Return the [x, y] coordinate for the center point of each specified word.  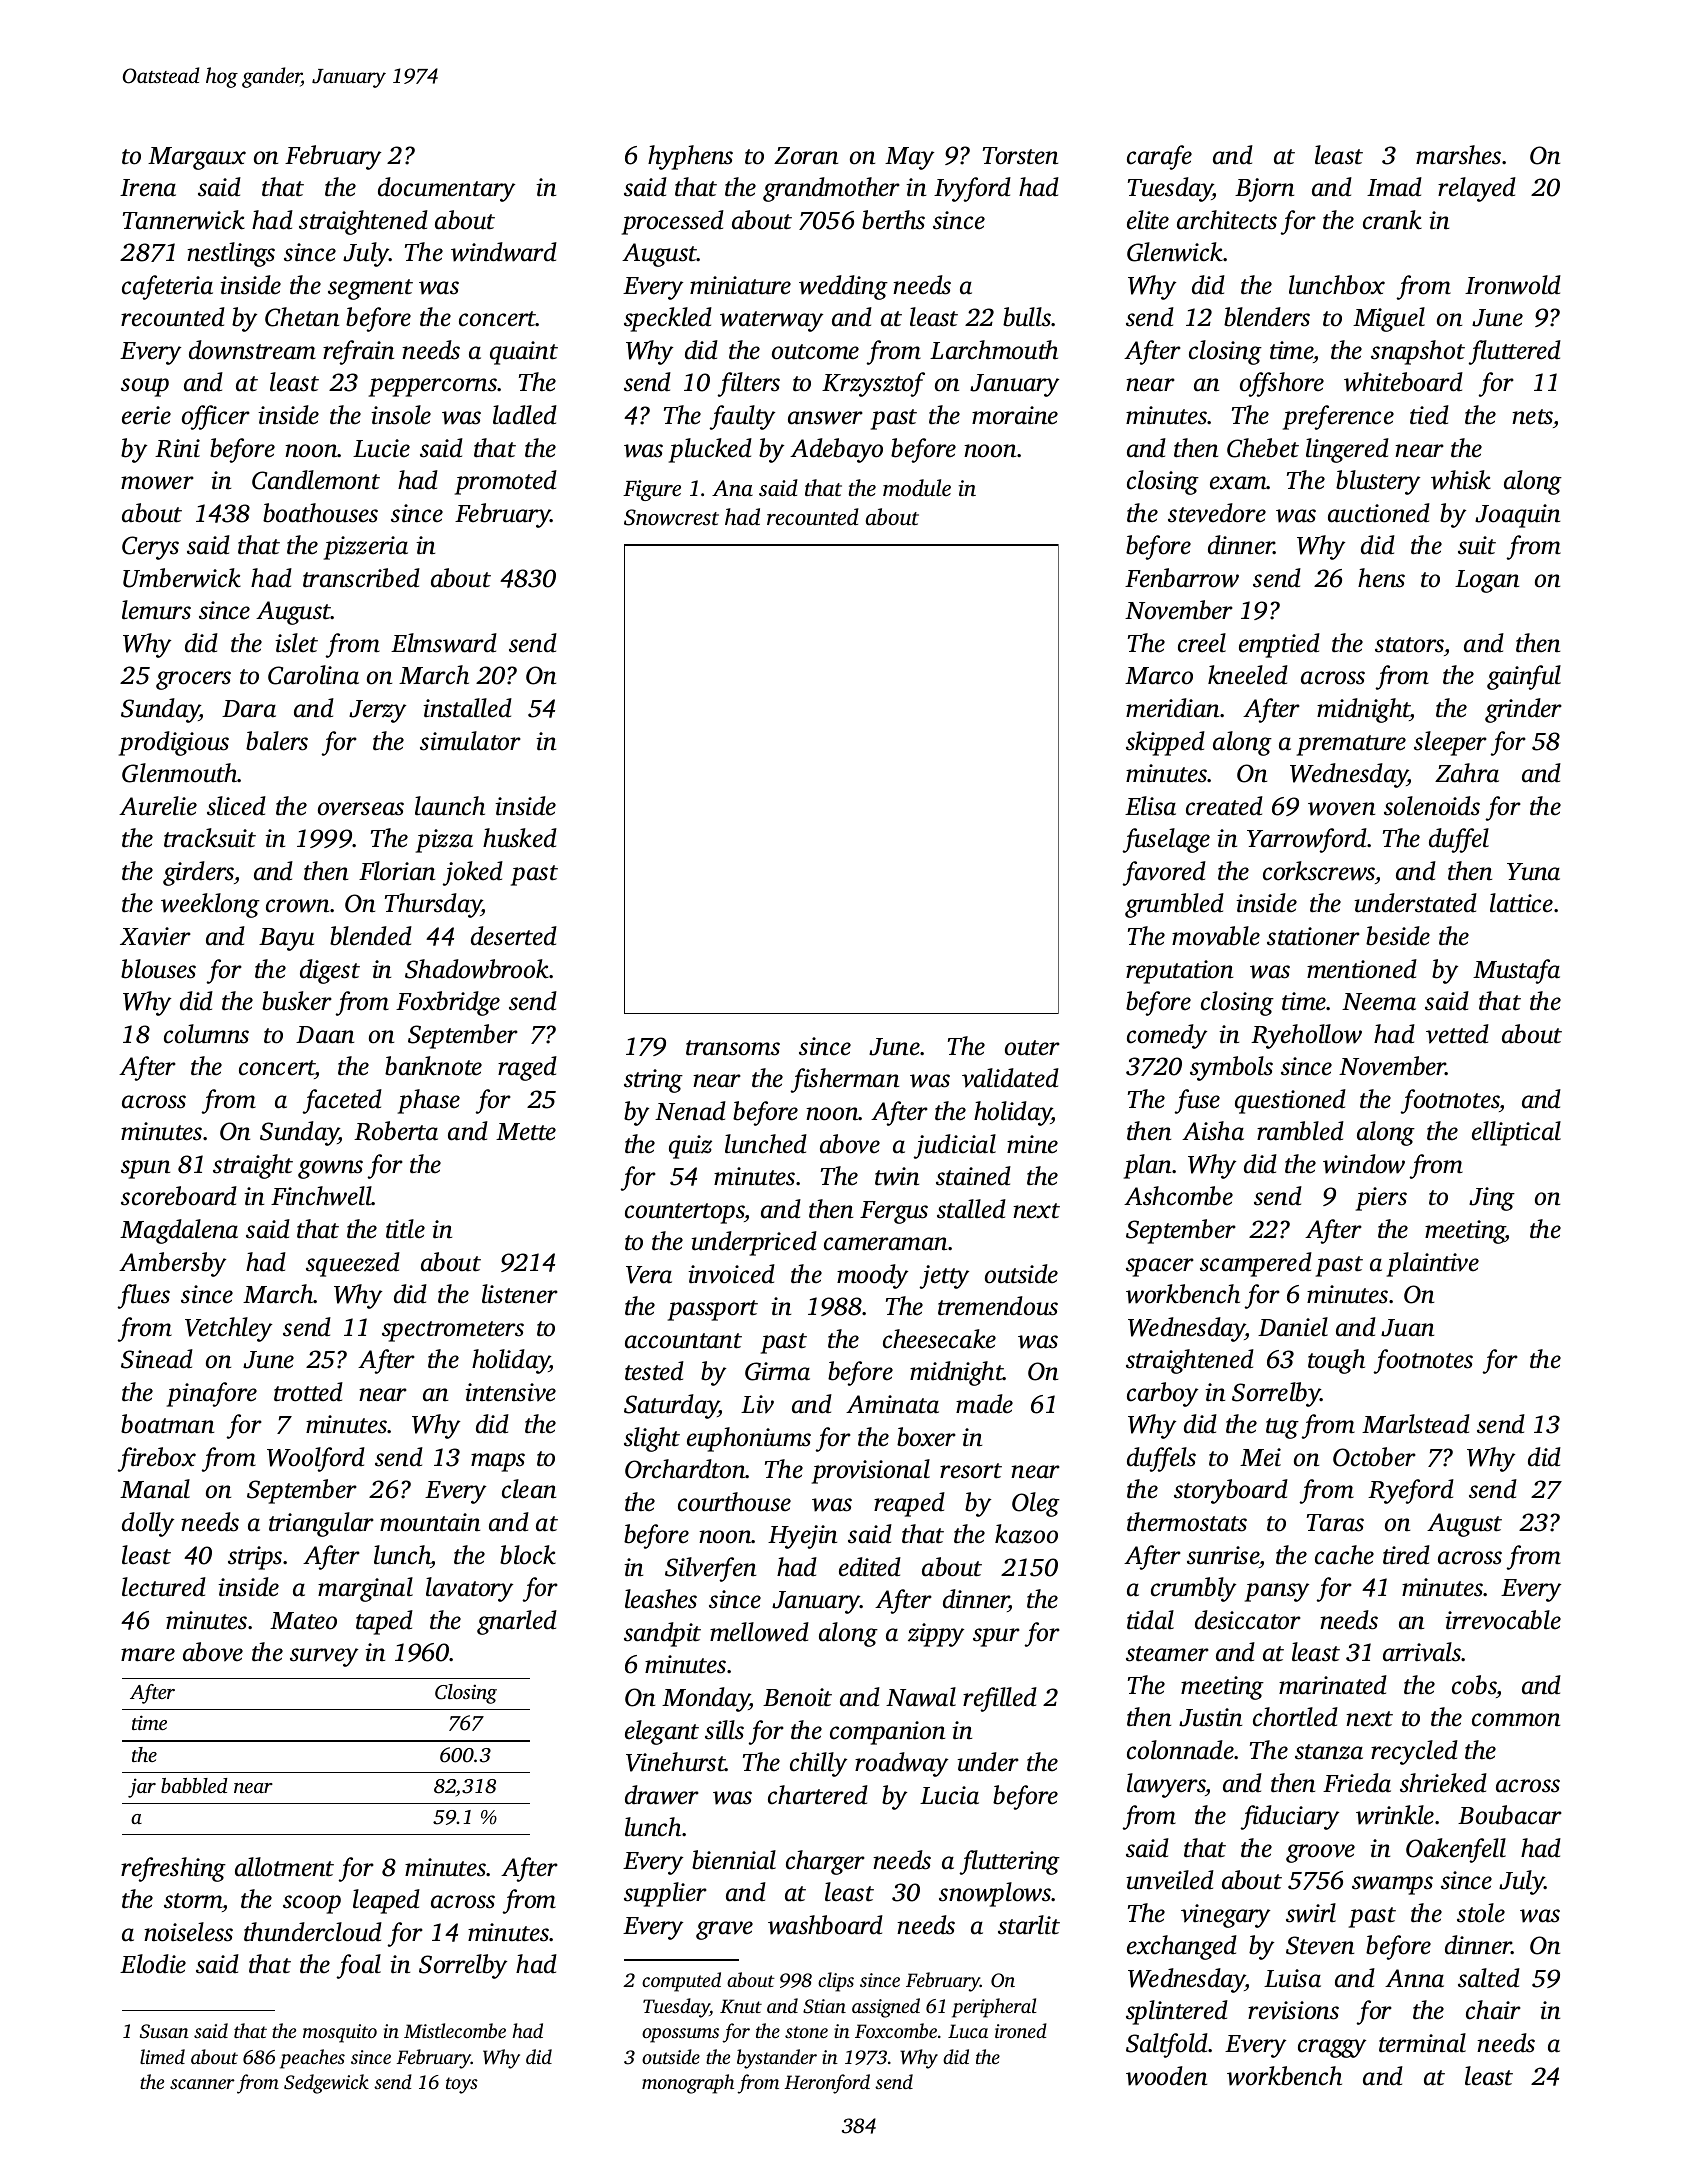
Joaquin [1517, 516]
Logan [1487, 581]
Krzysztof [873, 384]
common [1516, 1720]
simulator [470, 741]
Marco [1159, 676]
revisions [1293, 2010]
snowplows [995, 1894]
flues [144, 1296]
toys [462, 2085]
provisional [871, 1471]
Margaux [197, 158]
